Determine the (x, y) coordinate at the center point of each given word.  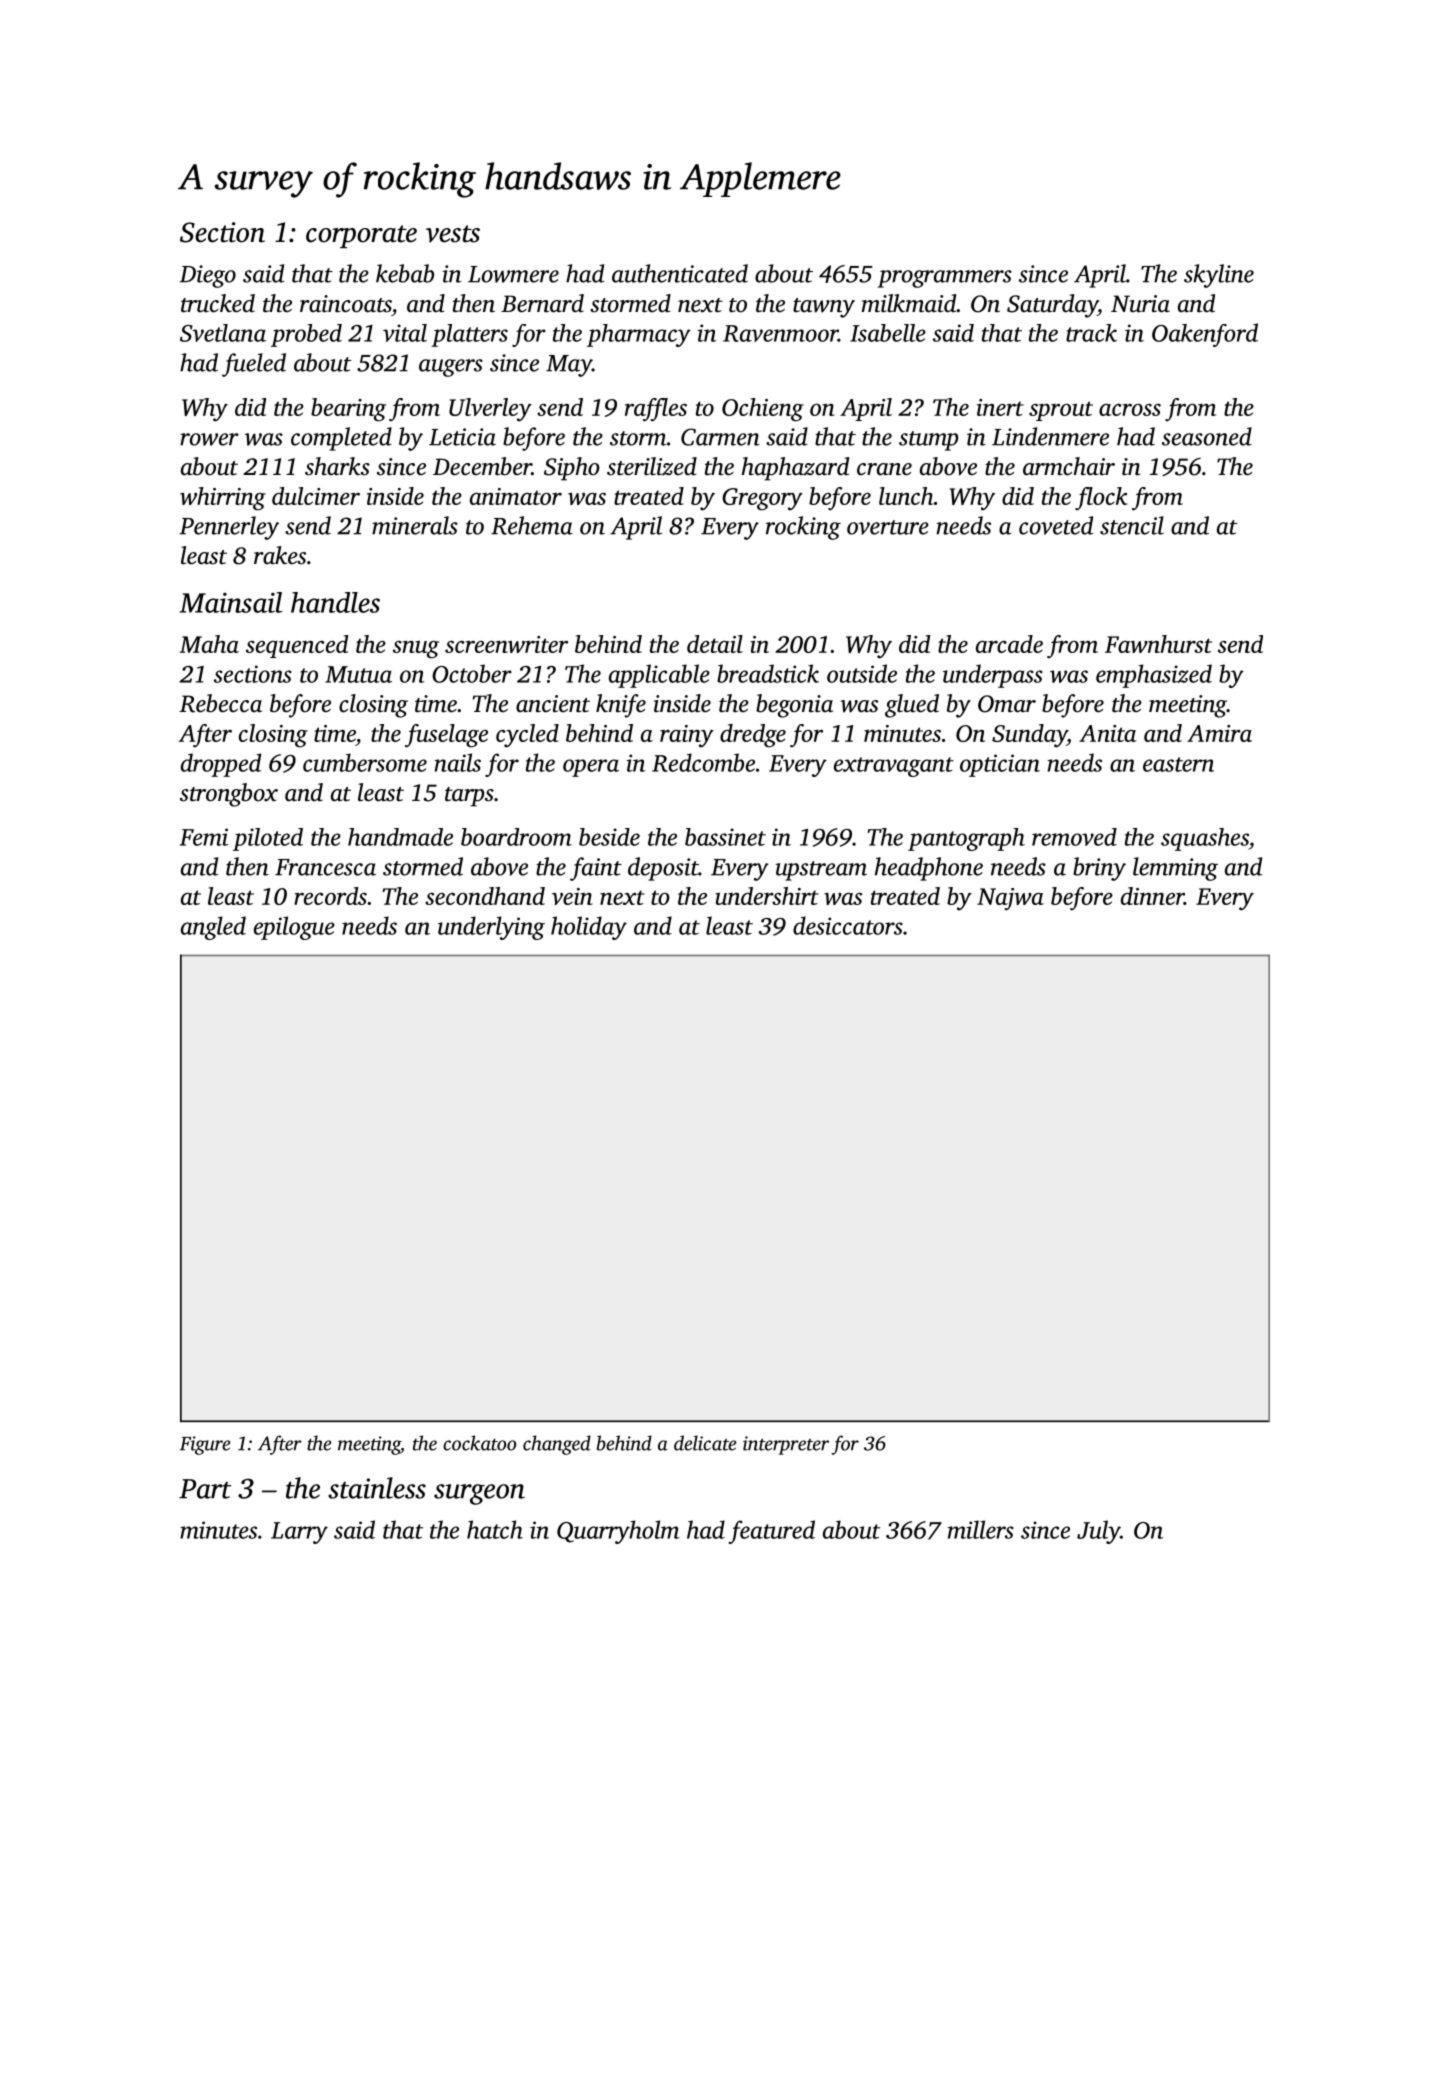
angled (213, 928)
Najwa (1010, 899)
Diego (207, 276)
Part (205, 1489)
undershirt (767, 896)
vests (453, 234)
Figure (205, 1445)
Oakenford (1205, 335)
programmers (945, 279)
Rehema (532, 525)
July (1098, 1532)
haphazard (796, 469)
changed (557, 1445)
